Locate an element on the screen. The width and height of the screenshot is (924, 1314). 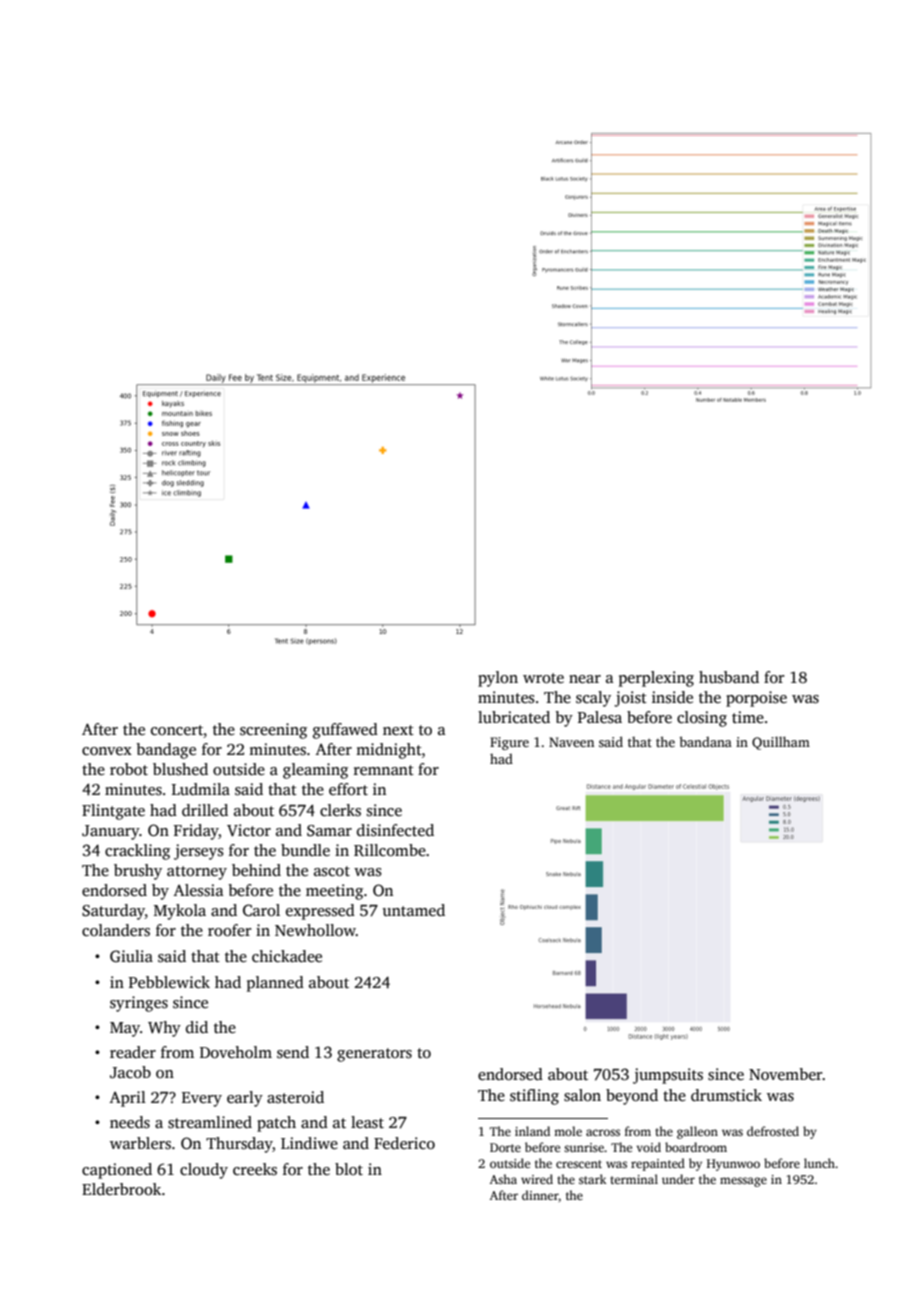
generators is located at coordinates (374, 1055).
